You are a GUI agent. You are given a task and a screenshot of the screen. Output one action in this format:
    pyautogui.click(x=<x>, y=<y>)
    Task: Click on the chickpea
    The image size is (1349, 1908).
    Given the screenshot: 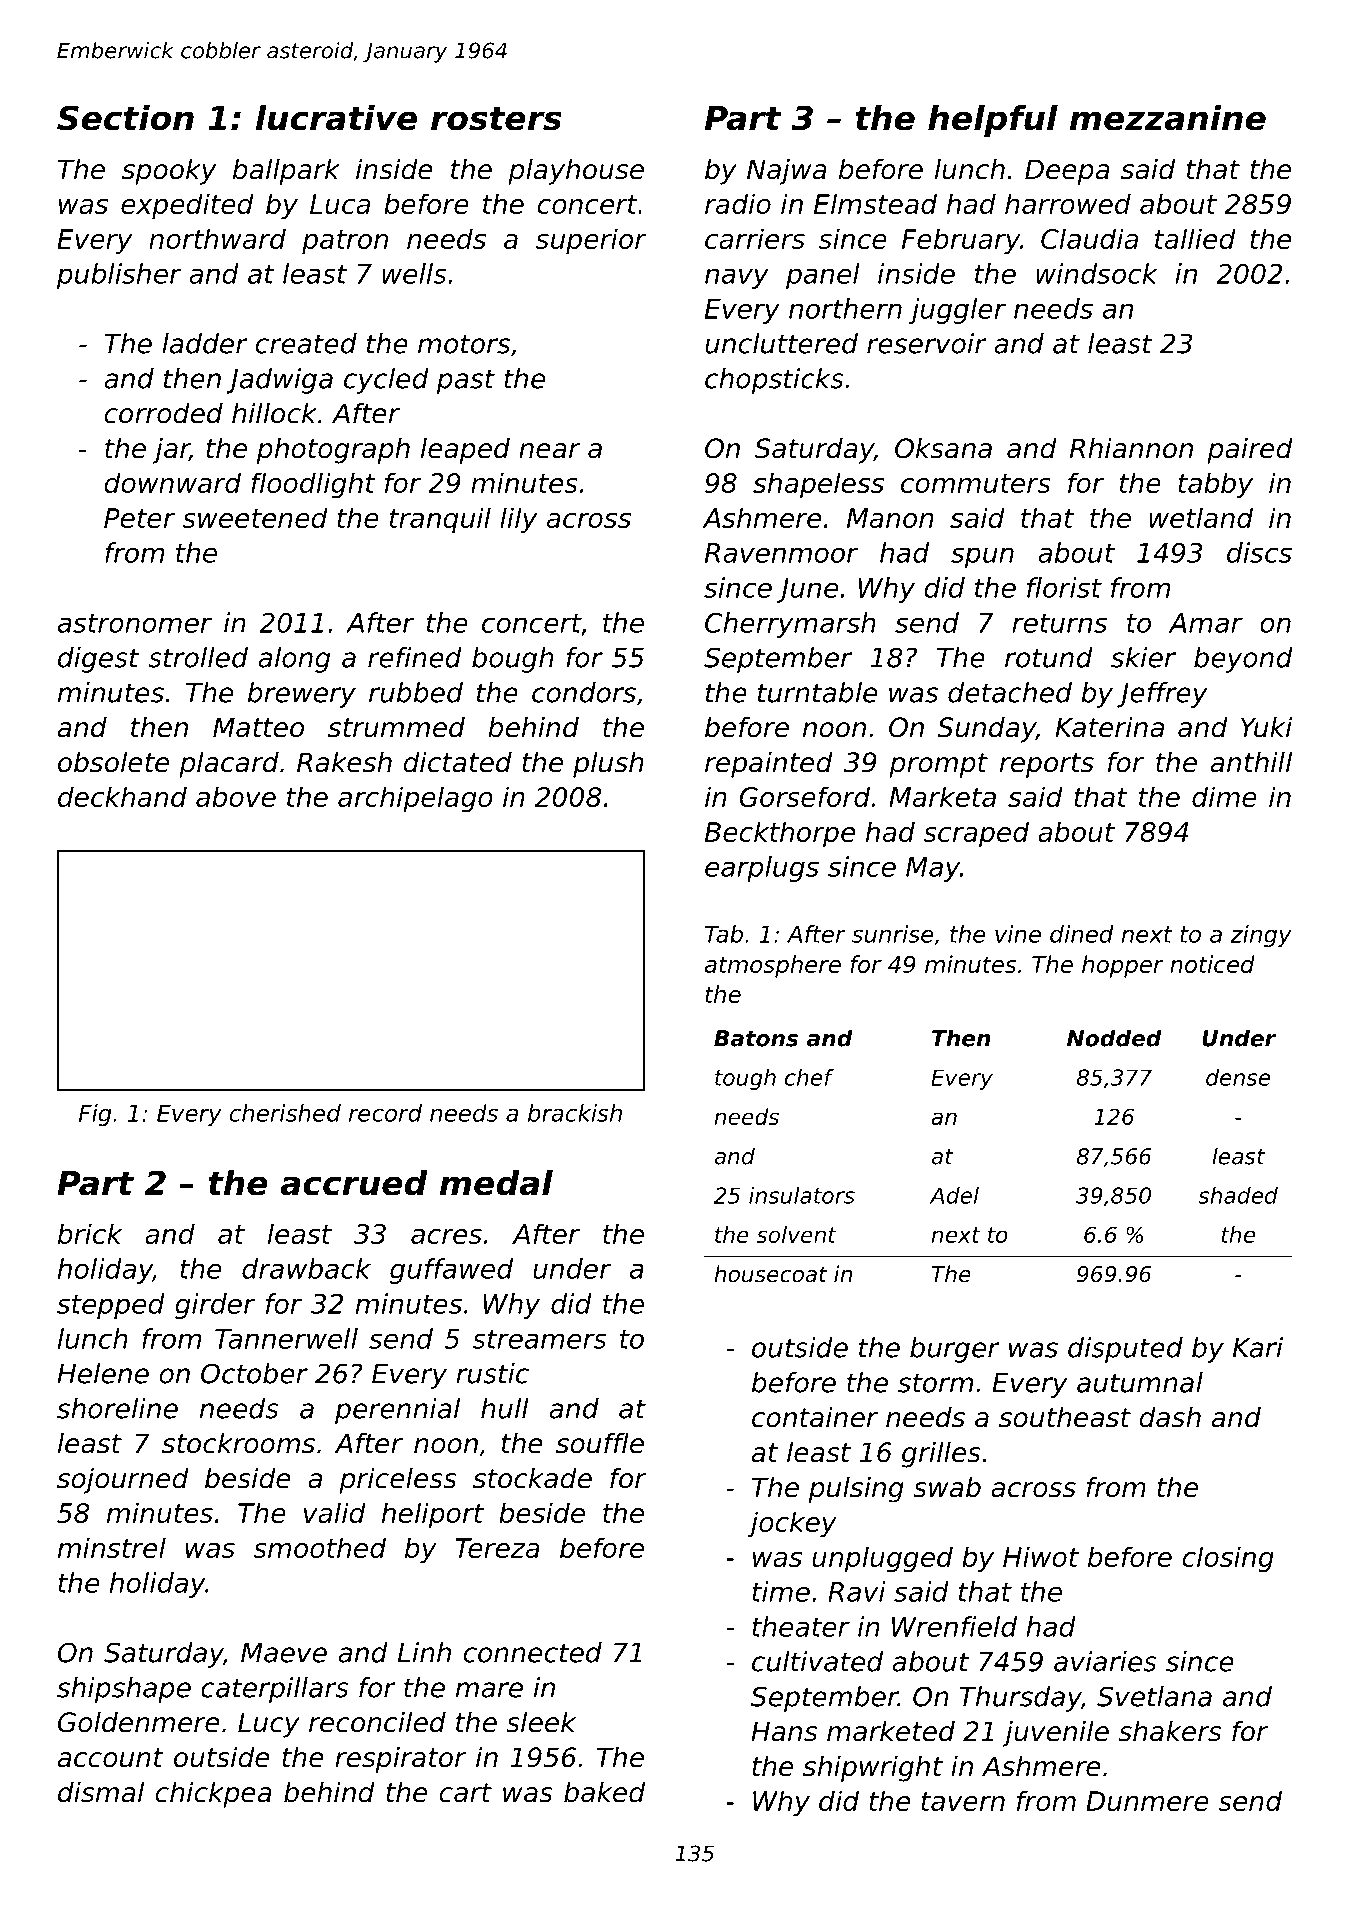 What is the action you would take?
    pyautogui.click(x=214, y=1795)
